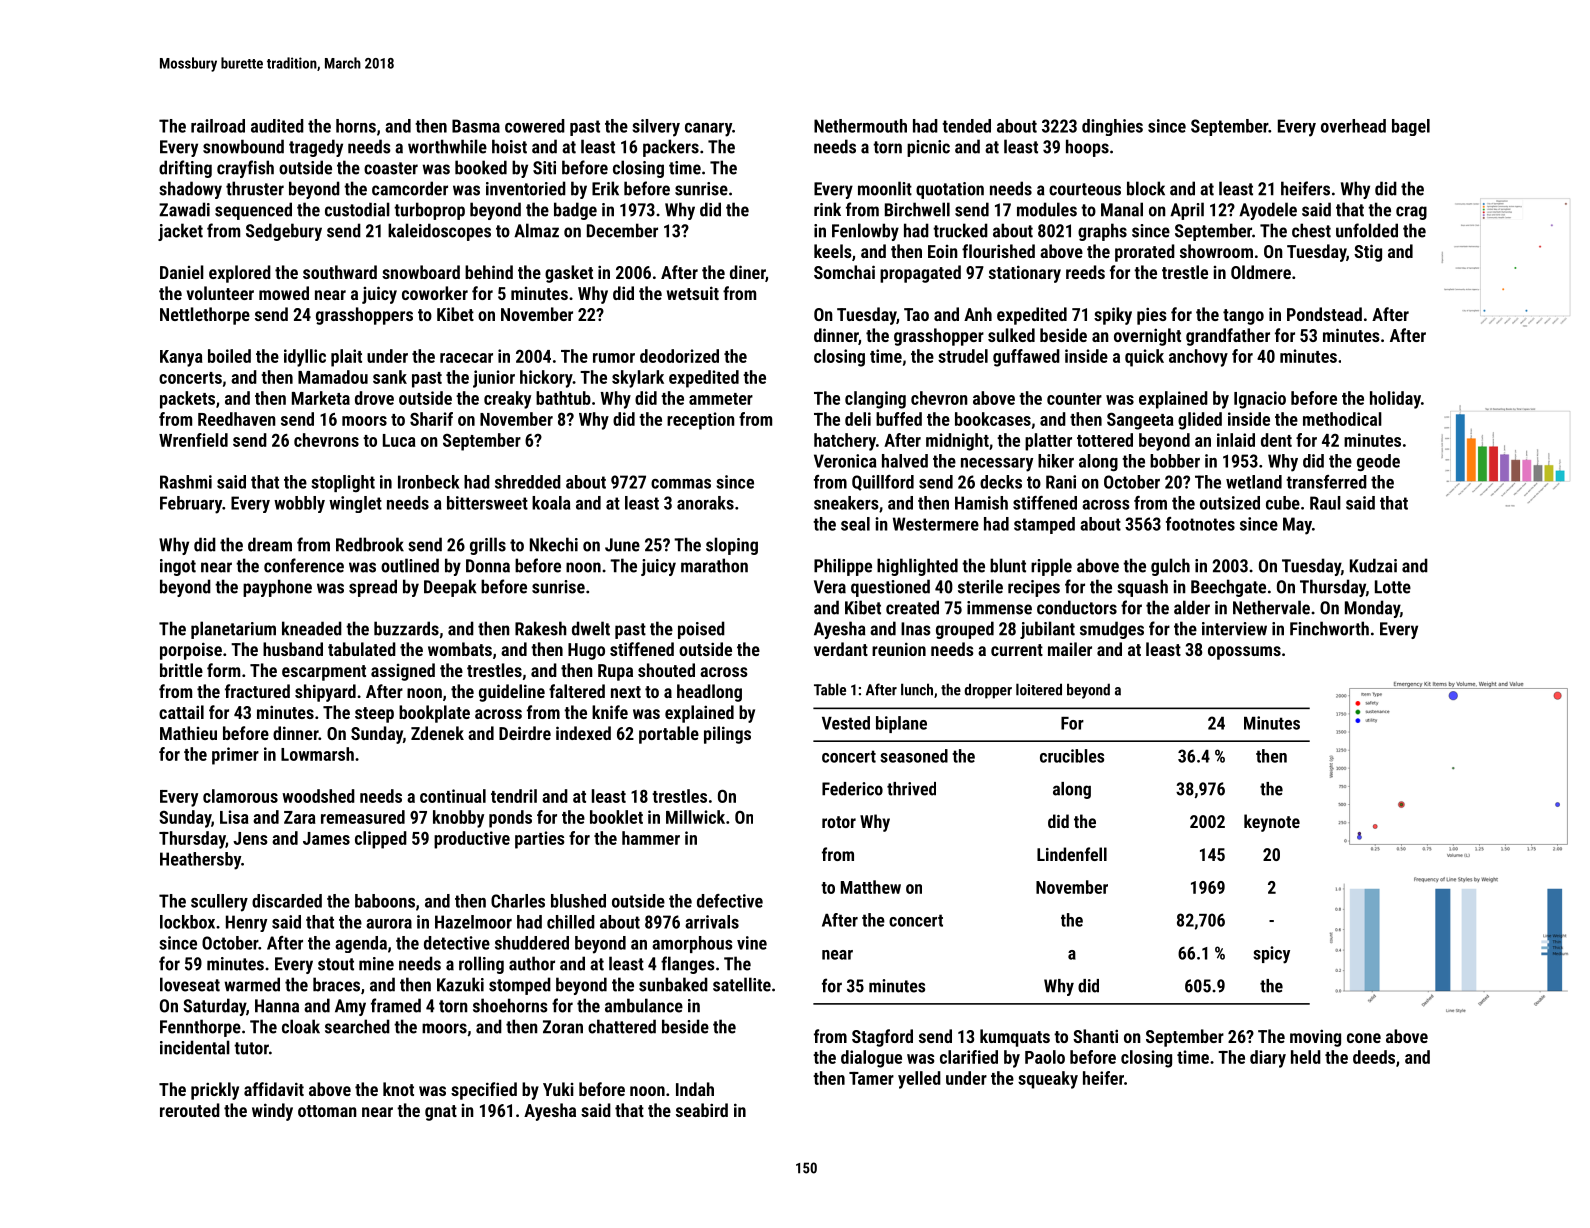 The width and height of the screenshot is (1590, 1228). I want to click on primer, so click(235, 756).
